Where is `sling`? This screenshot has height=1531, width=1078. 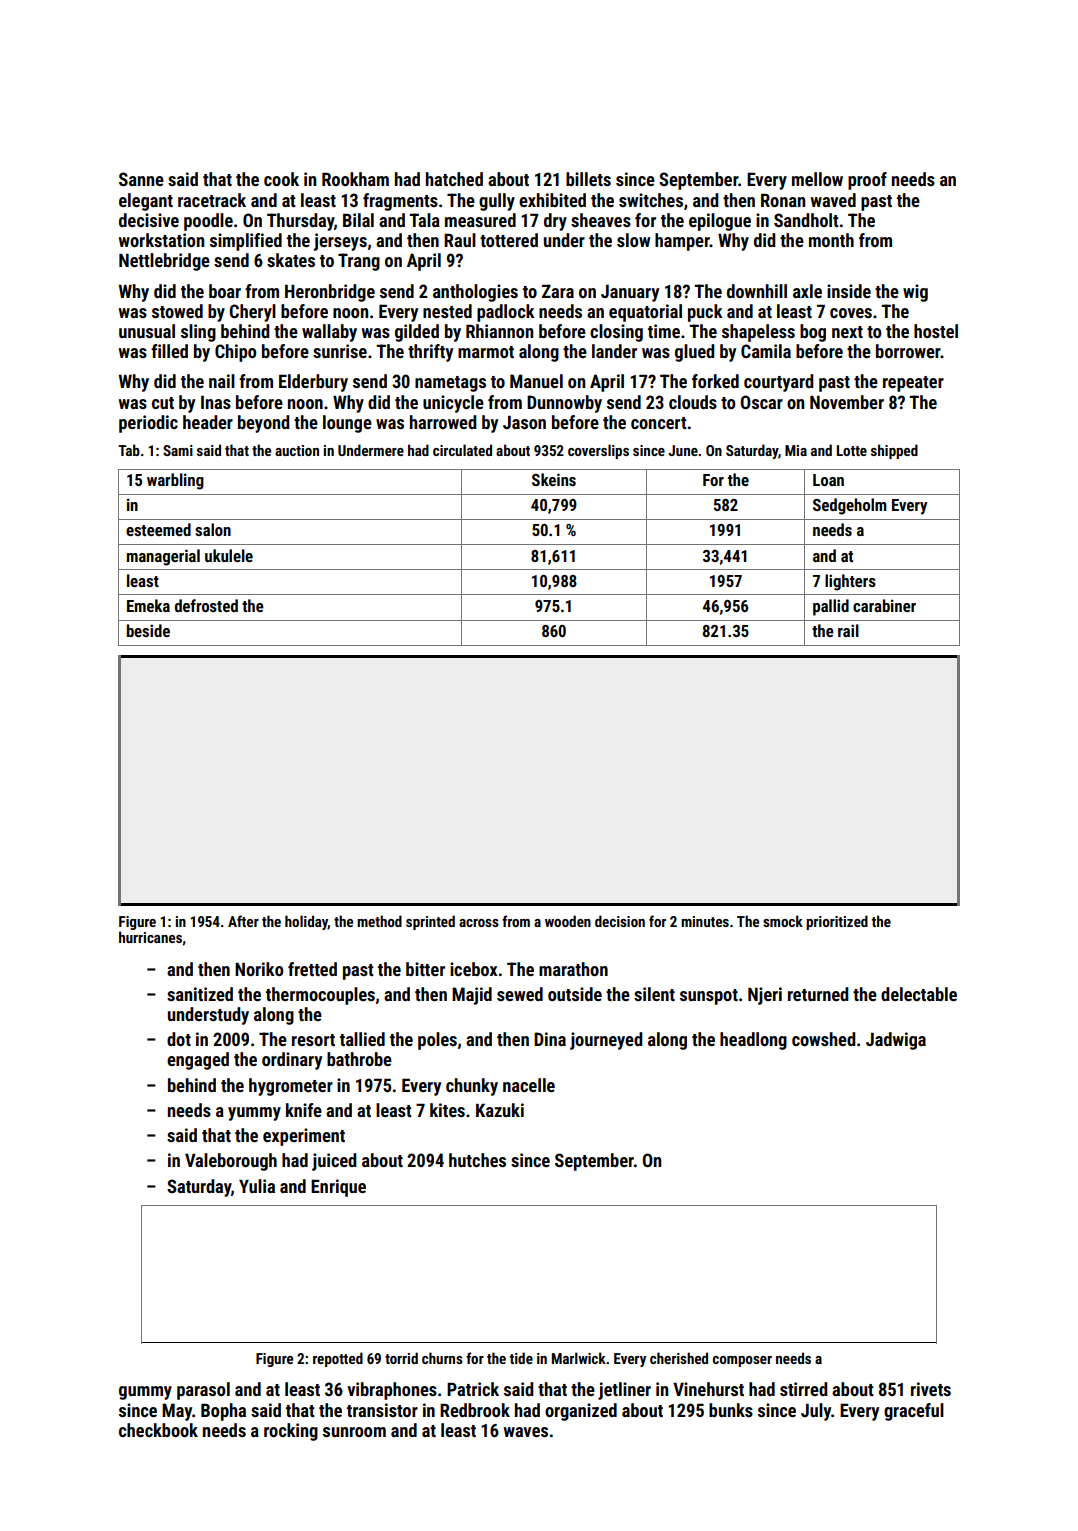
sling is located at coordinates (198, 333).
